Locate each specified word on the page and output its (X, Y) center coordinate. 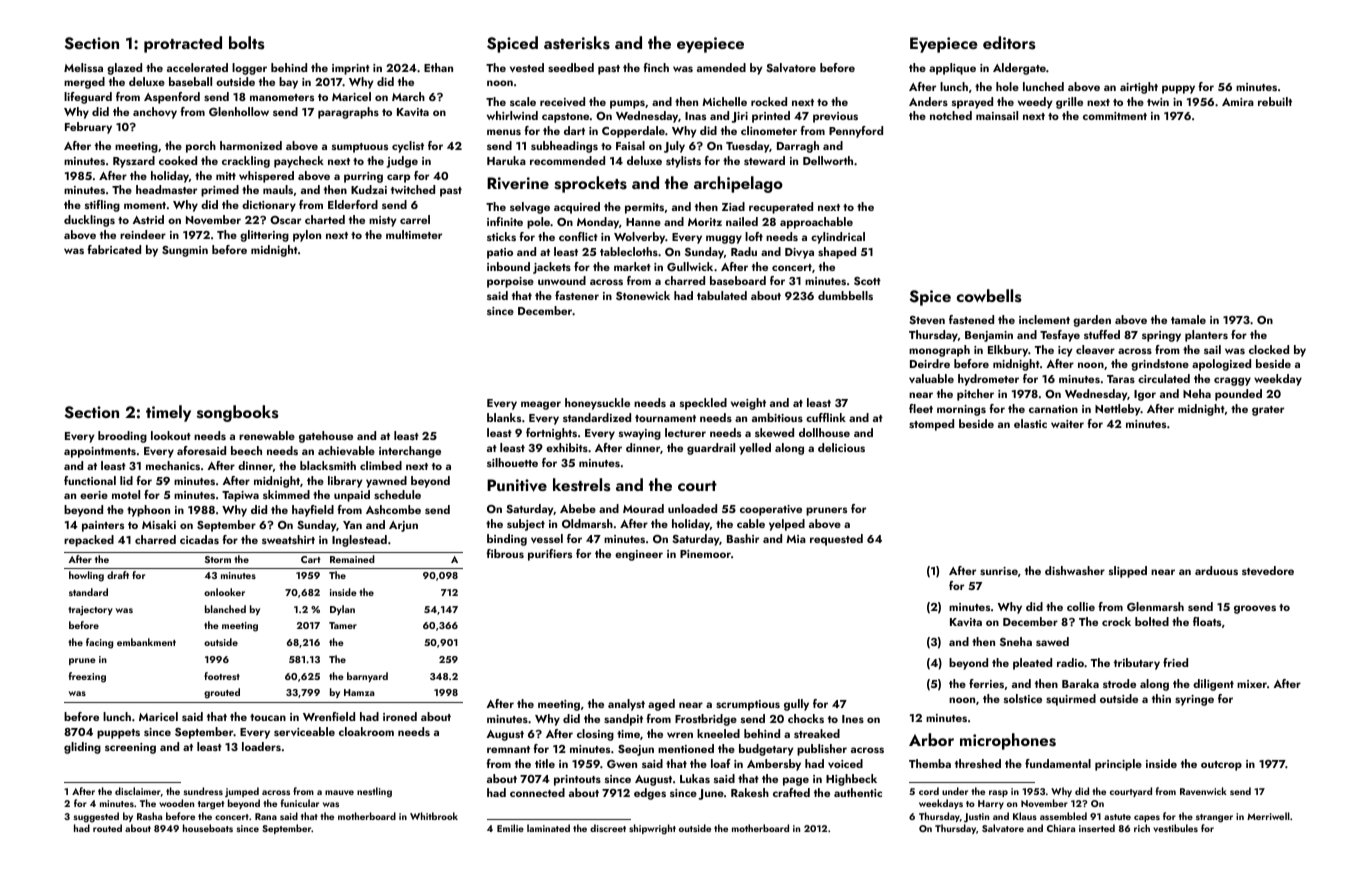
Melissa (83, 67)
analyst (626, 705)
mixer (1252, 684)
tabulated (722, 295)
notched (951, 115)
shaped (837, 253)
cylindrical (838, 238)
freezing (87, 677)
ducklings (89, 221)
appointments (100, 452)
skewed (774, 432)
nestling (374, 792)
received (562, 101)
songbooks (237, 413)
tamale (1188, 319)
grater (1268, 411)
